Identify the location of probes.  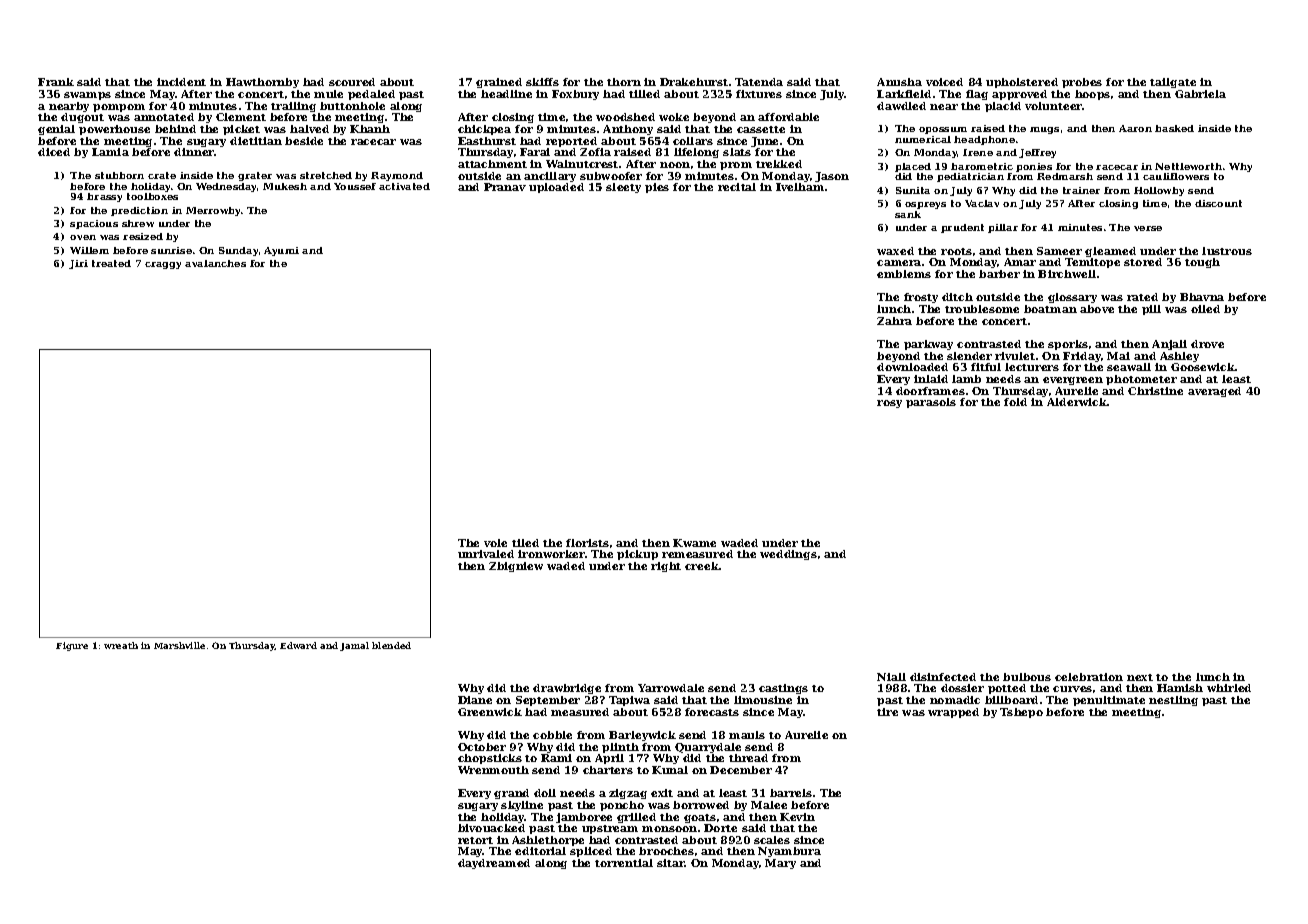
(1082, 83).
